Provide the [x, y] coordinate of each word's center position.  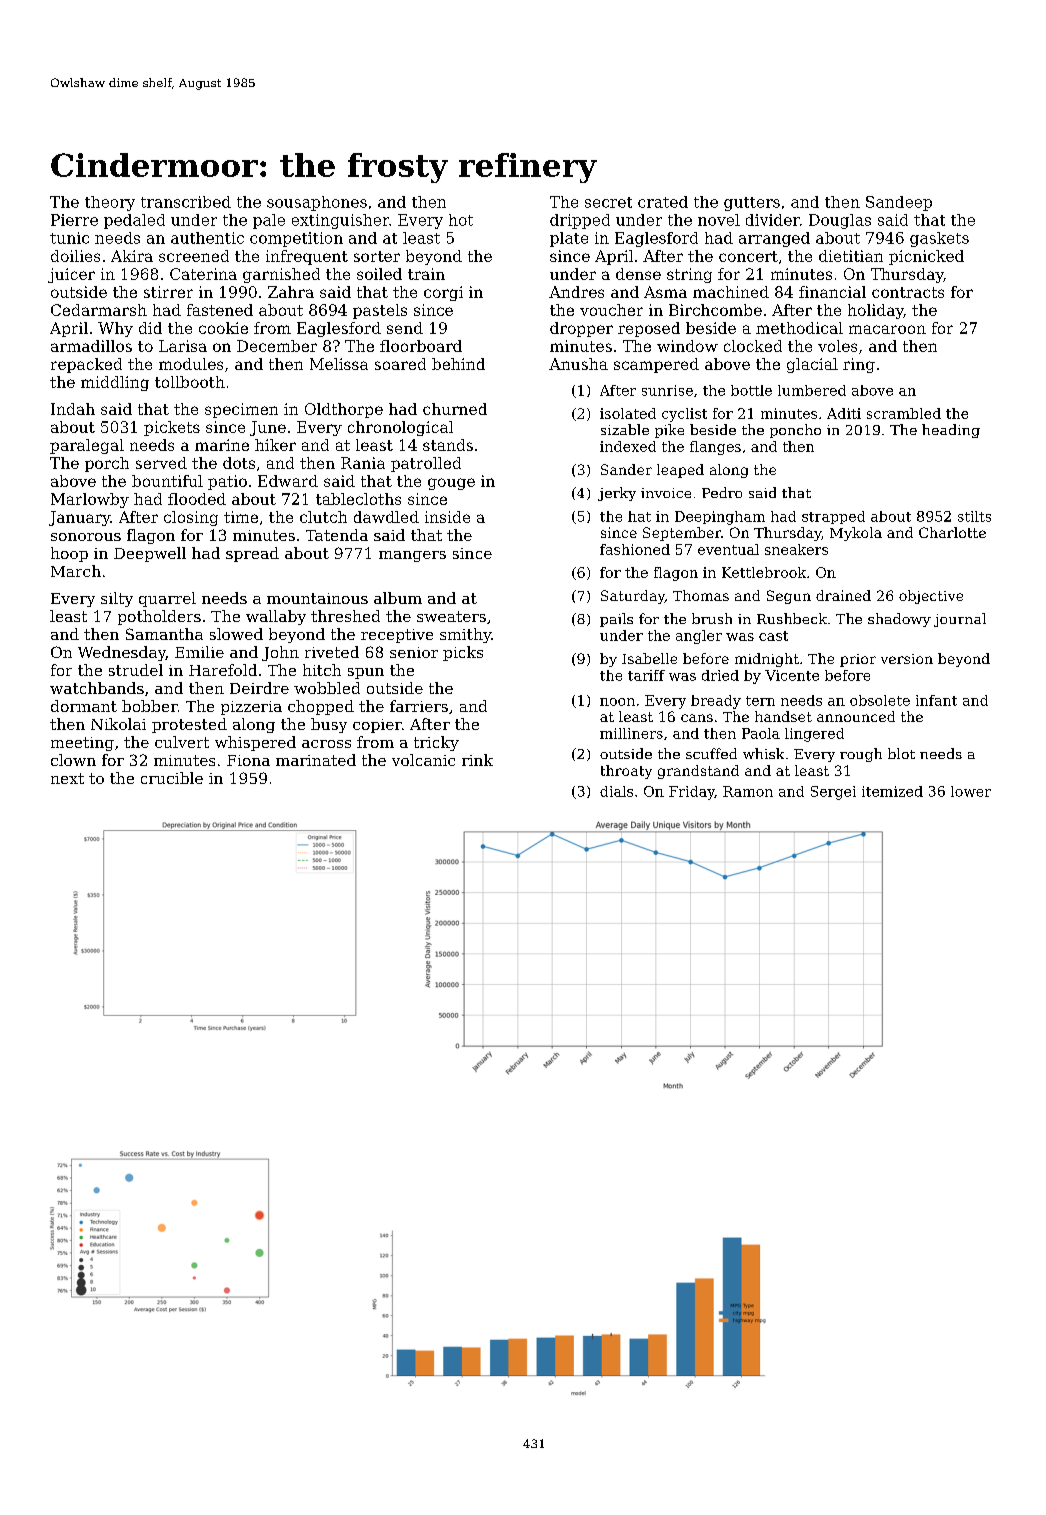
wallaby [276, 617]
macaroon [887, 329]
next [67, 778]
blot [901, 753]
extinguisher [340, 221]
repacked [86, 365]
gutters [752, 204]
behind [458, 364]
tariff [646, 675]
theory [110, 203]
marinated [316, 760]
